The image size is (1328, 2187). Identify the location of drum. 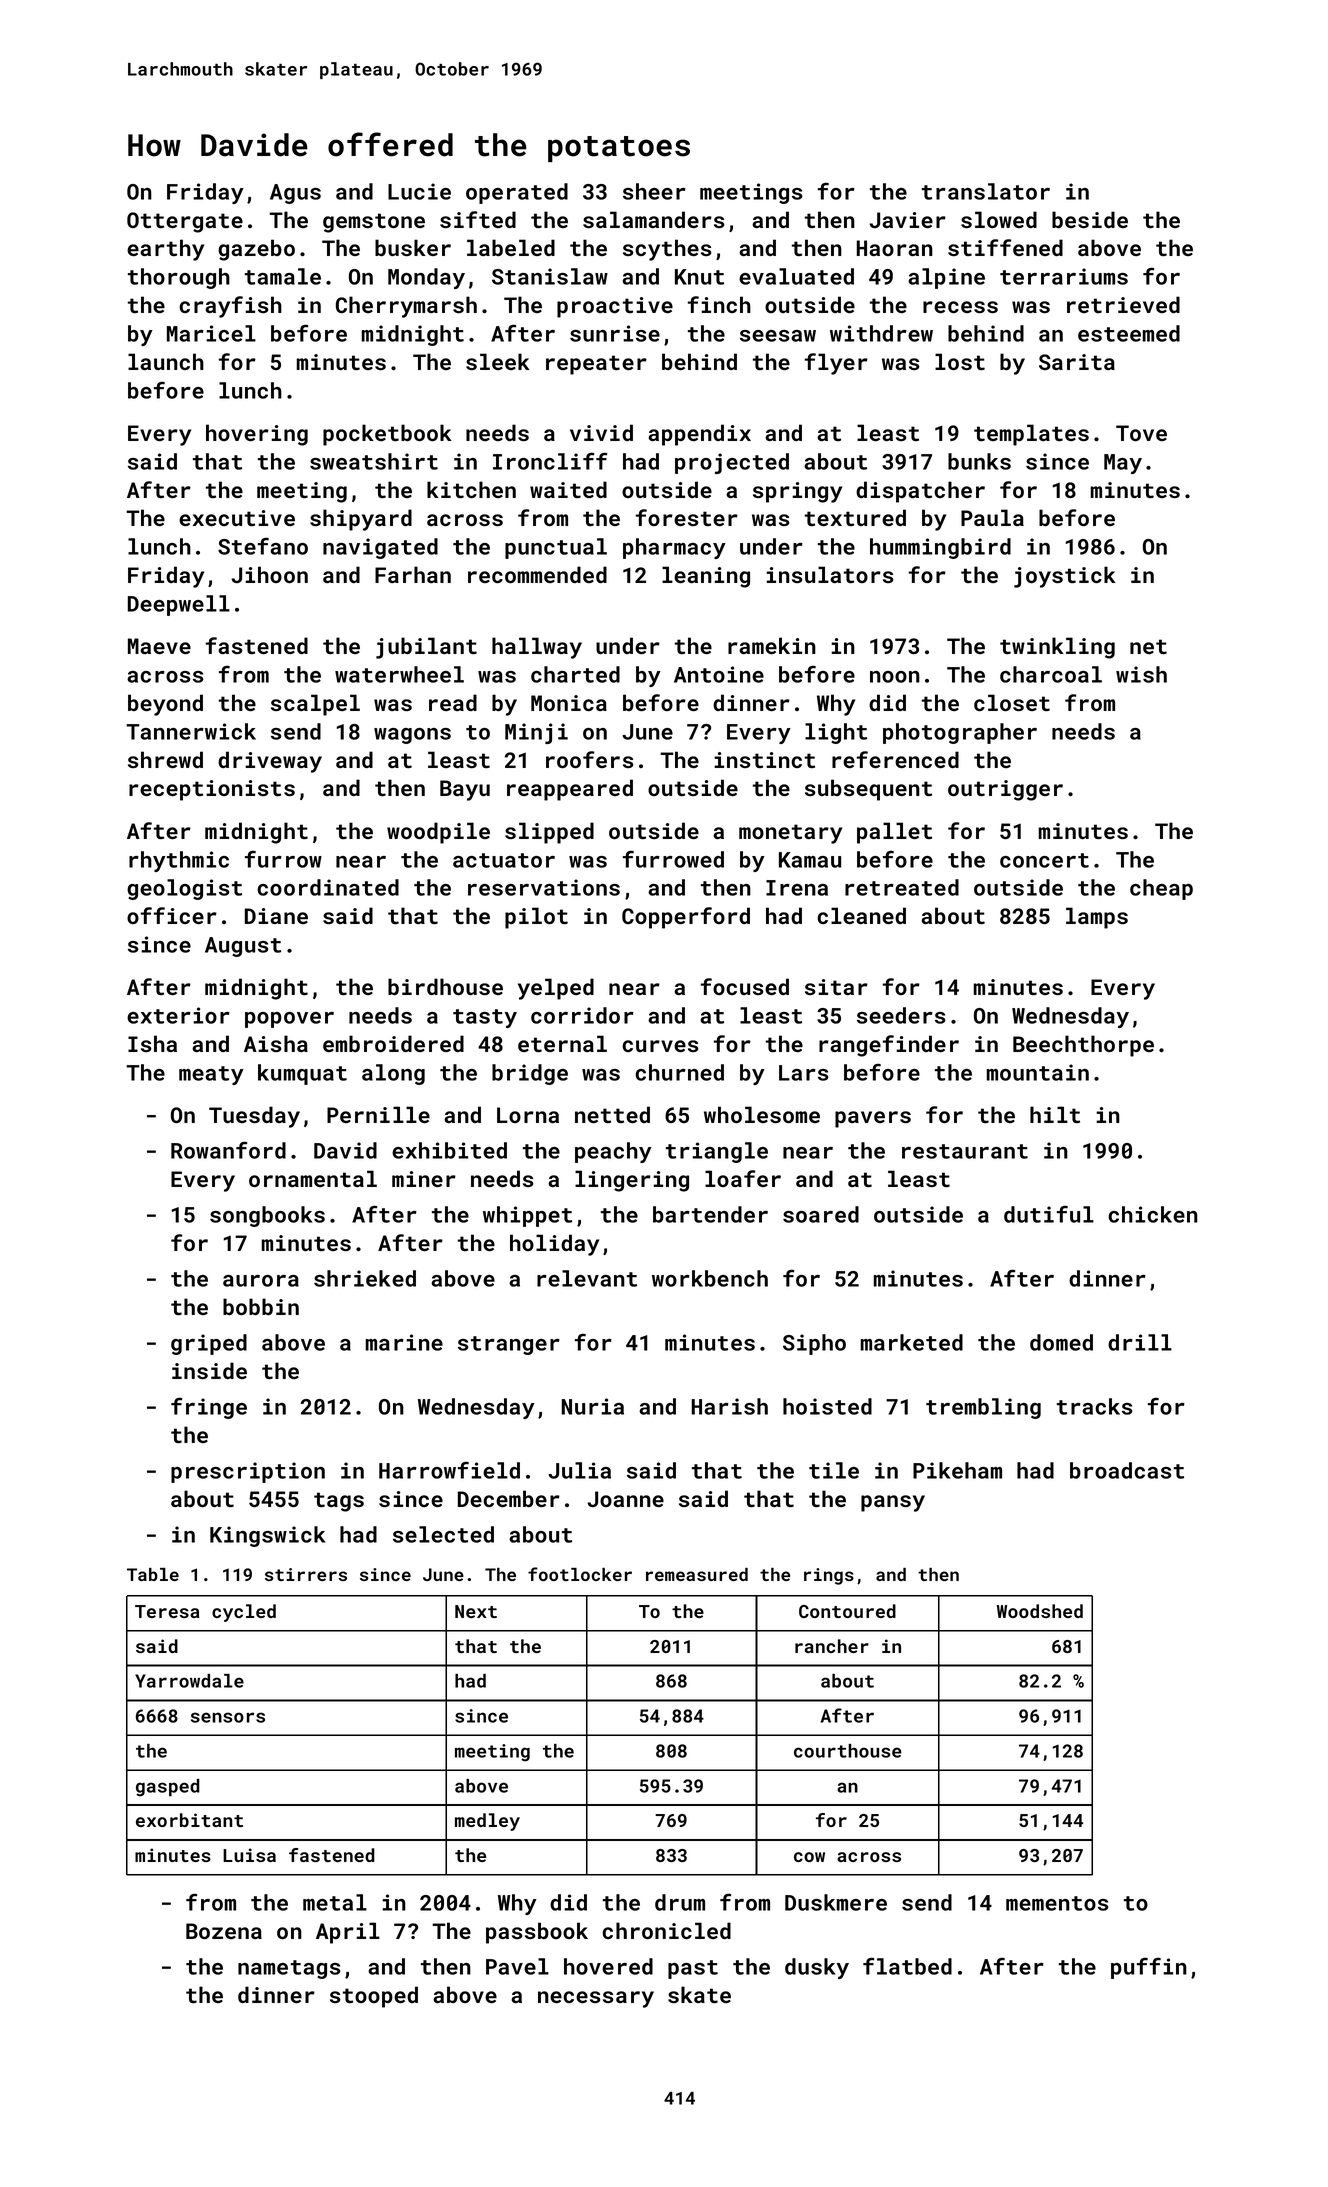
(680, 1902).
